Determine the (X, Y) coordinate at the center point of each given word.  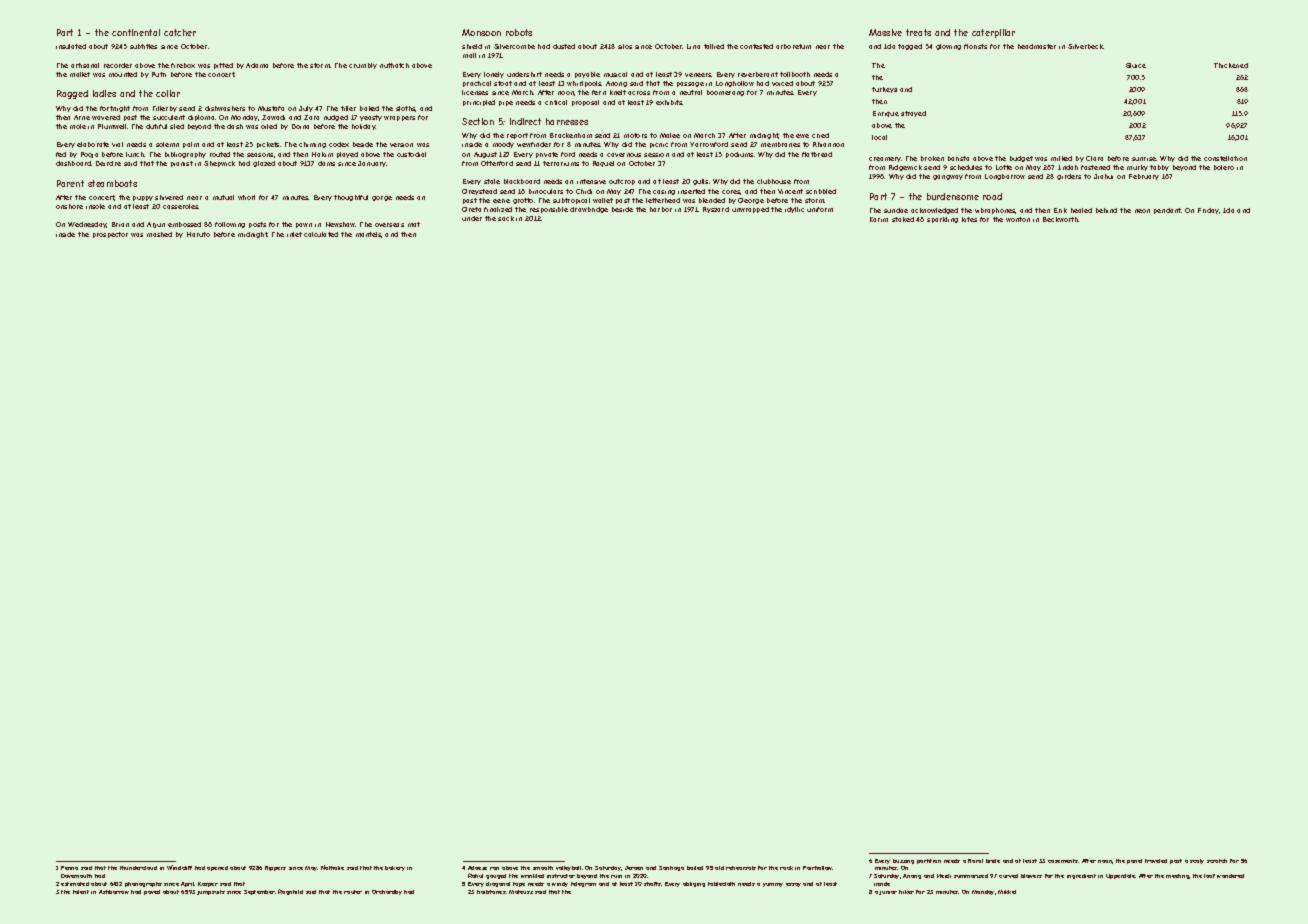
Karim (879, 219)
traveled (1156, 861)
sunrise (1144, 159)
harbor (661, 209)
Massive (885, 32)
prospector (110, 235)
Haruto (198, 234)
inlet (294, 234)
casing (664, 192)
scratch (1217, 861)
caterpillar (993, 33)
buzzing (903, 861)
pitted (223, 66)
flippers (275, 868)
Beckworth (1060, 219)
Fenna (69, 868)
